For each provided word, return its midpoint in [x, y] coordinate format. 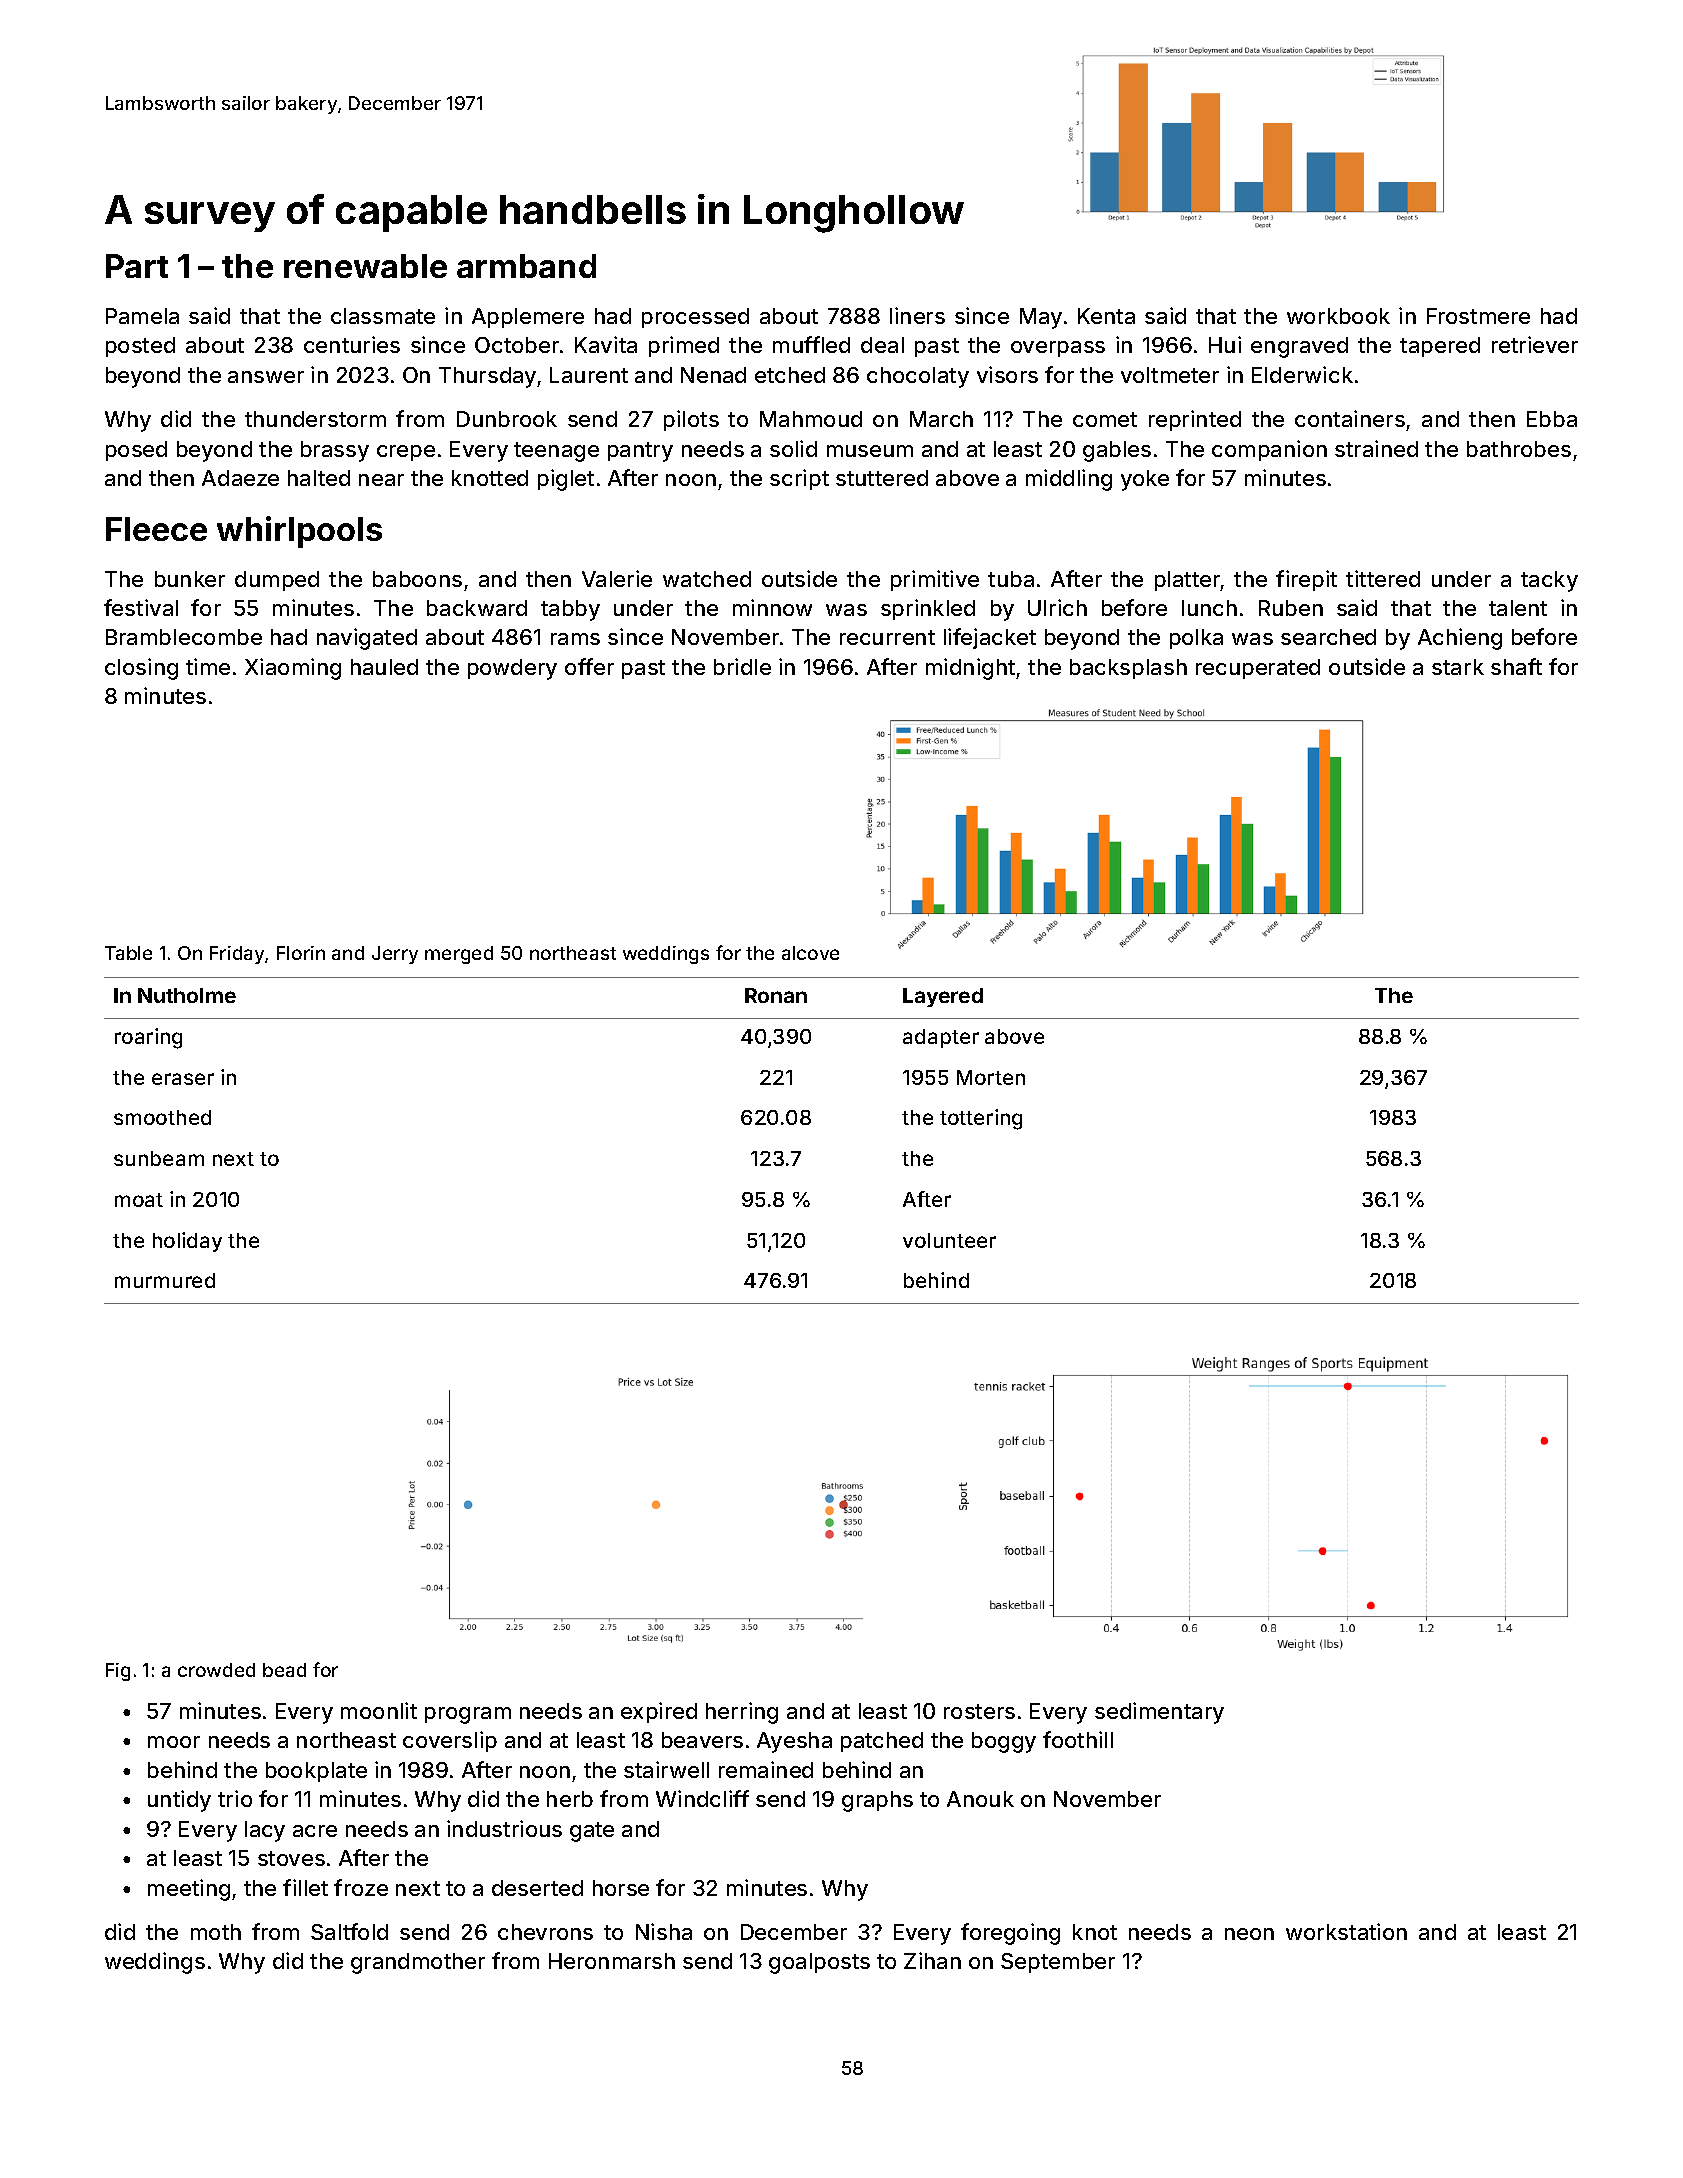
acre [315, 1831]
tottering [981, 1119]
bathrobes [1519, 449]
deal [882, 345]
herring [742, 1713]
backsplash [1128, 669]
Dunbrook [507, 419]
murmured [165, 1280]
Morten [991, 1077]
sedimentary [1159, 1713]
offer [589, 666]
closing [141, 669]
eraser [183, 1079]
